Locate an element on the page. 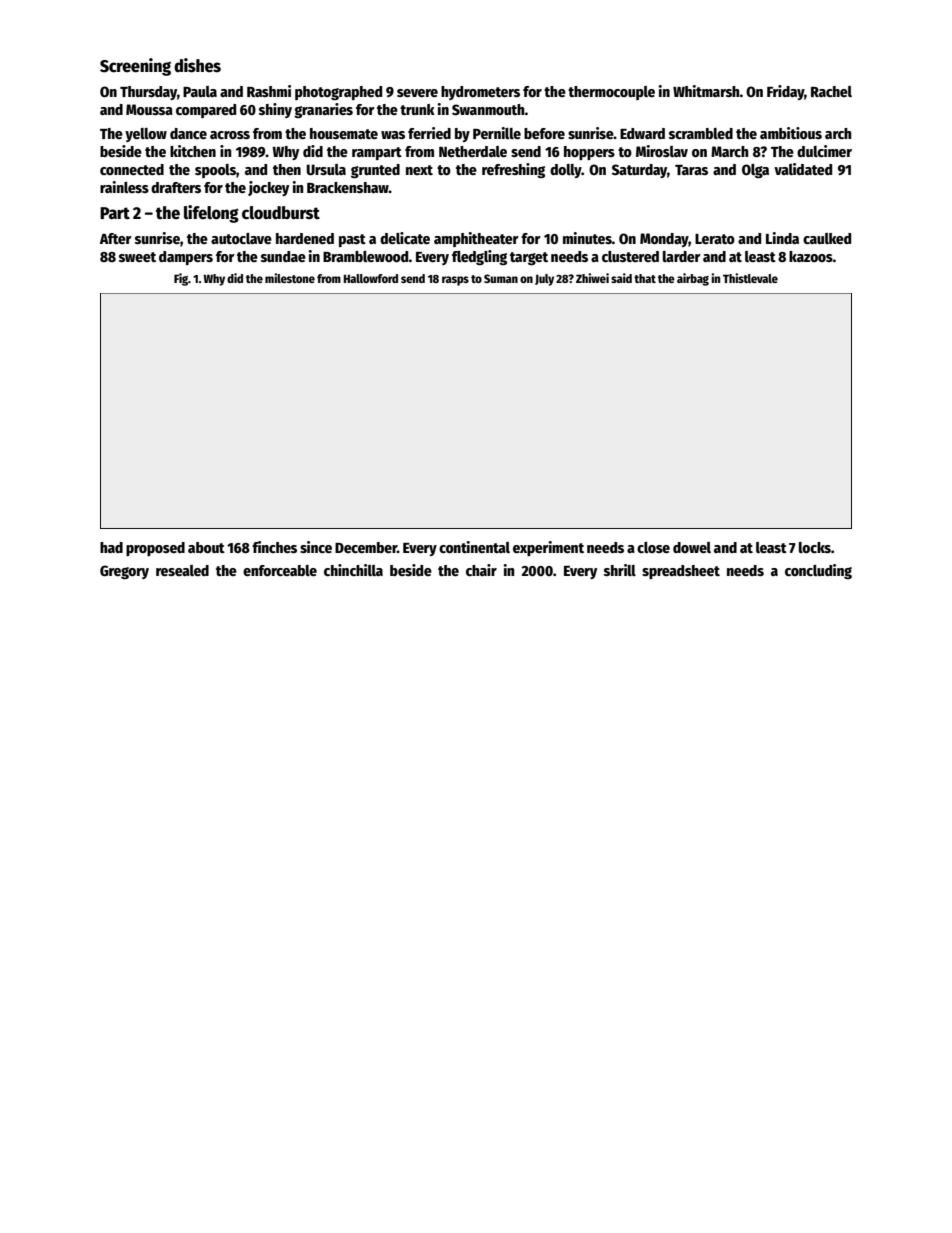  Screening is located at coordinates (135, 67).
